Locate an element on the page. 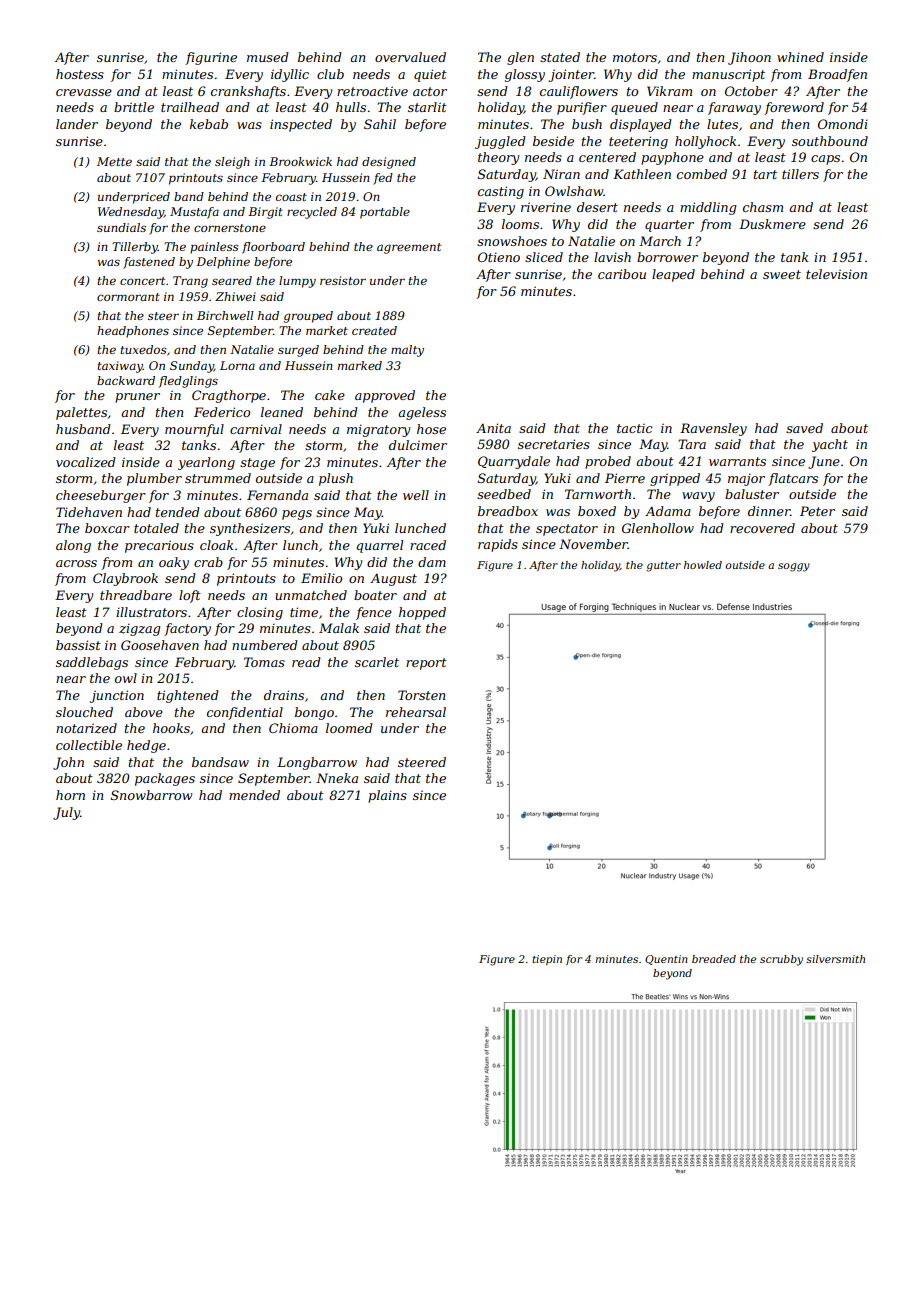 This page has height=1308, width=924. Quentin is located at coordinates (666, 960).
